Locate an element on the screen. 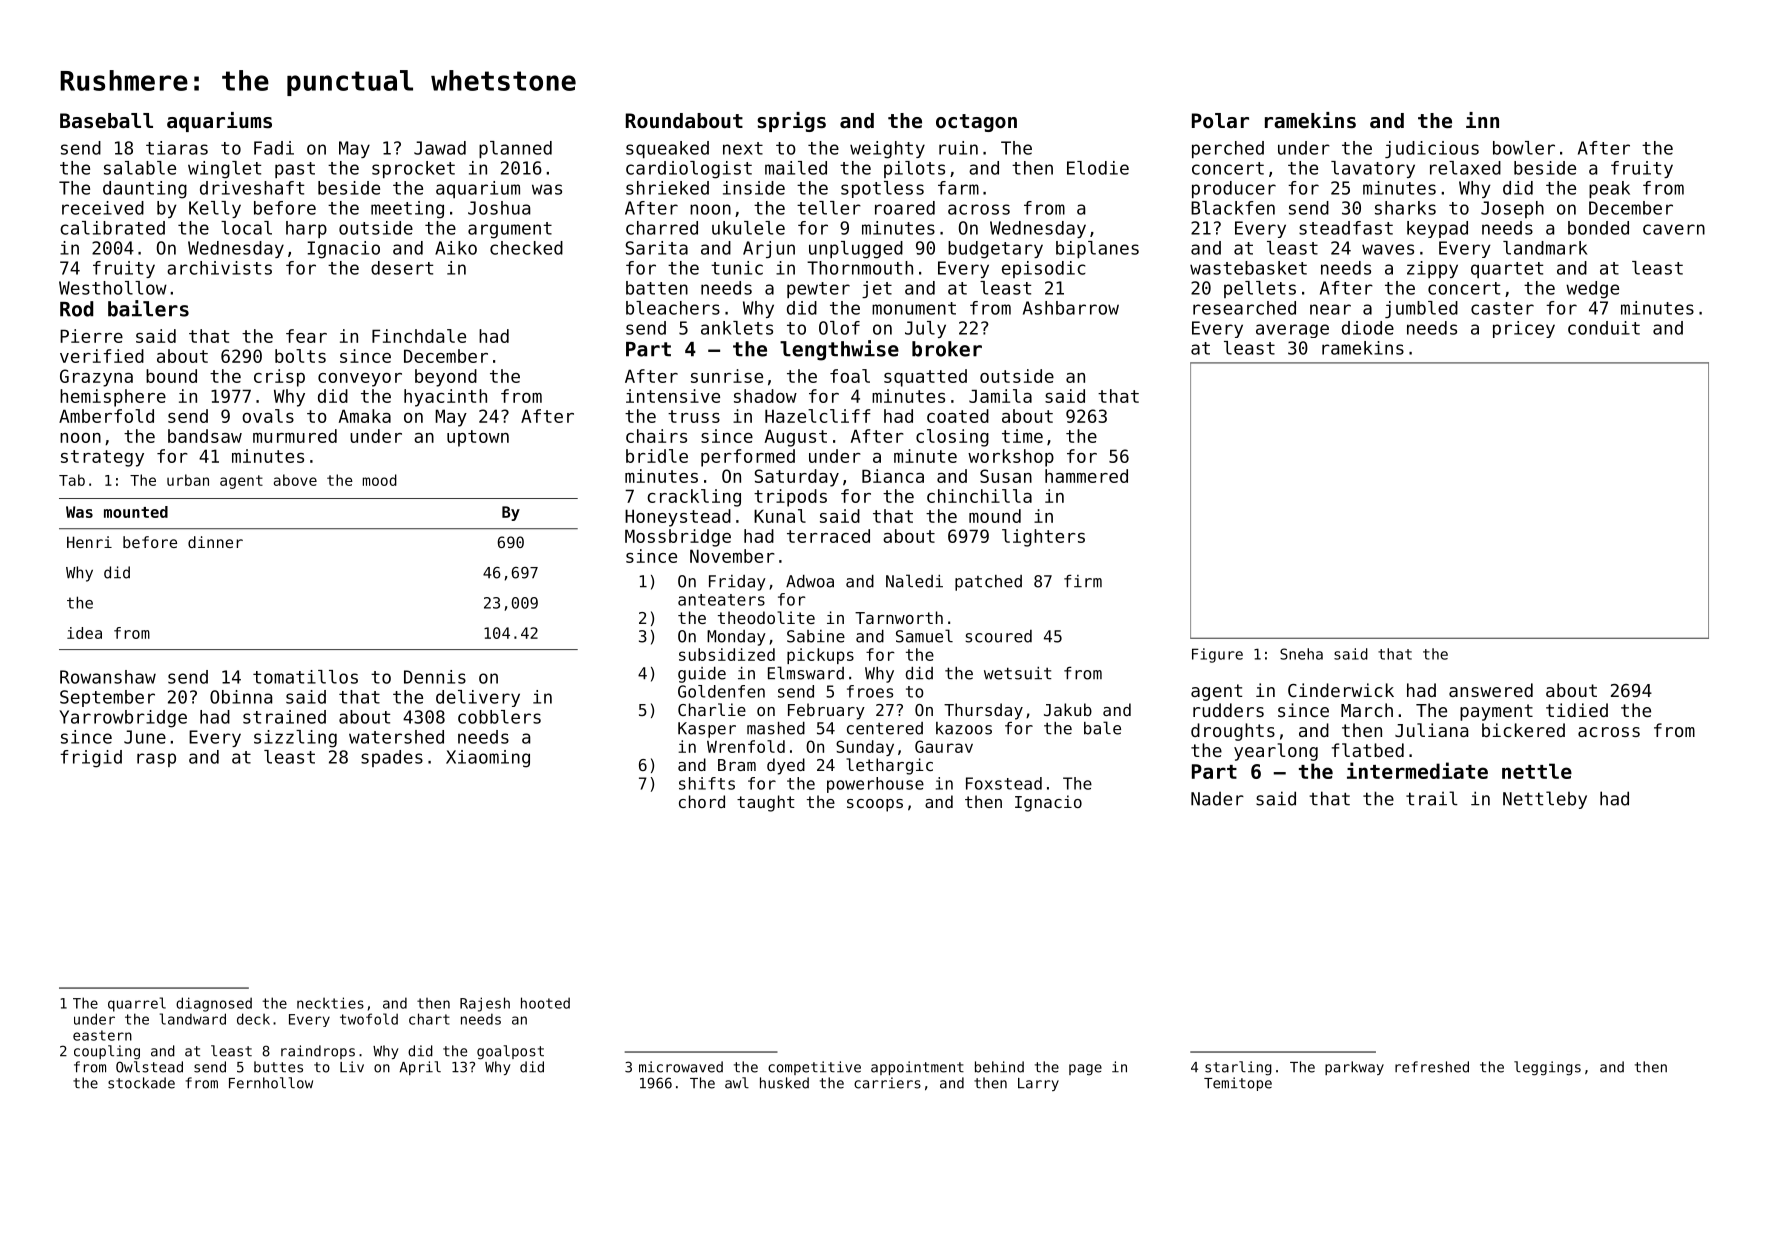  powerhouse is located at coordinates (875, 785).
